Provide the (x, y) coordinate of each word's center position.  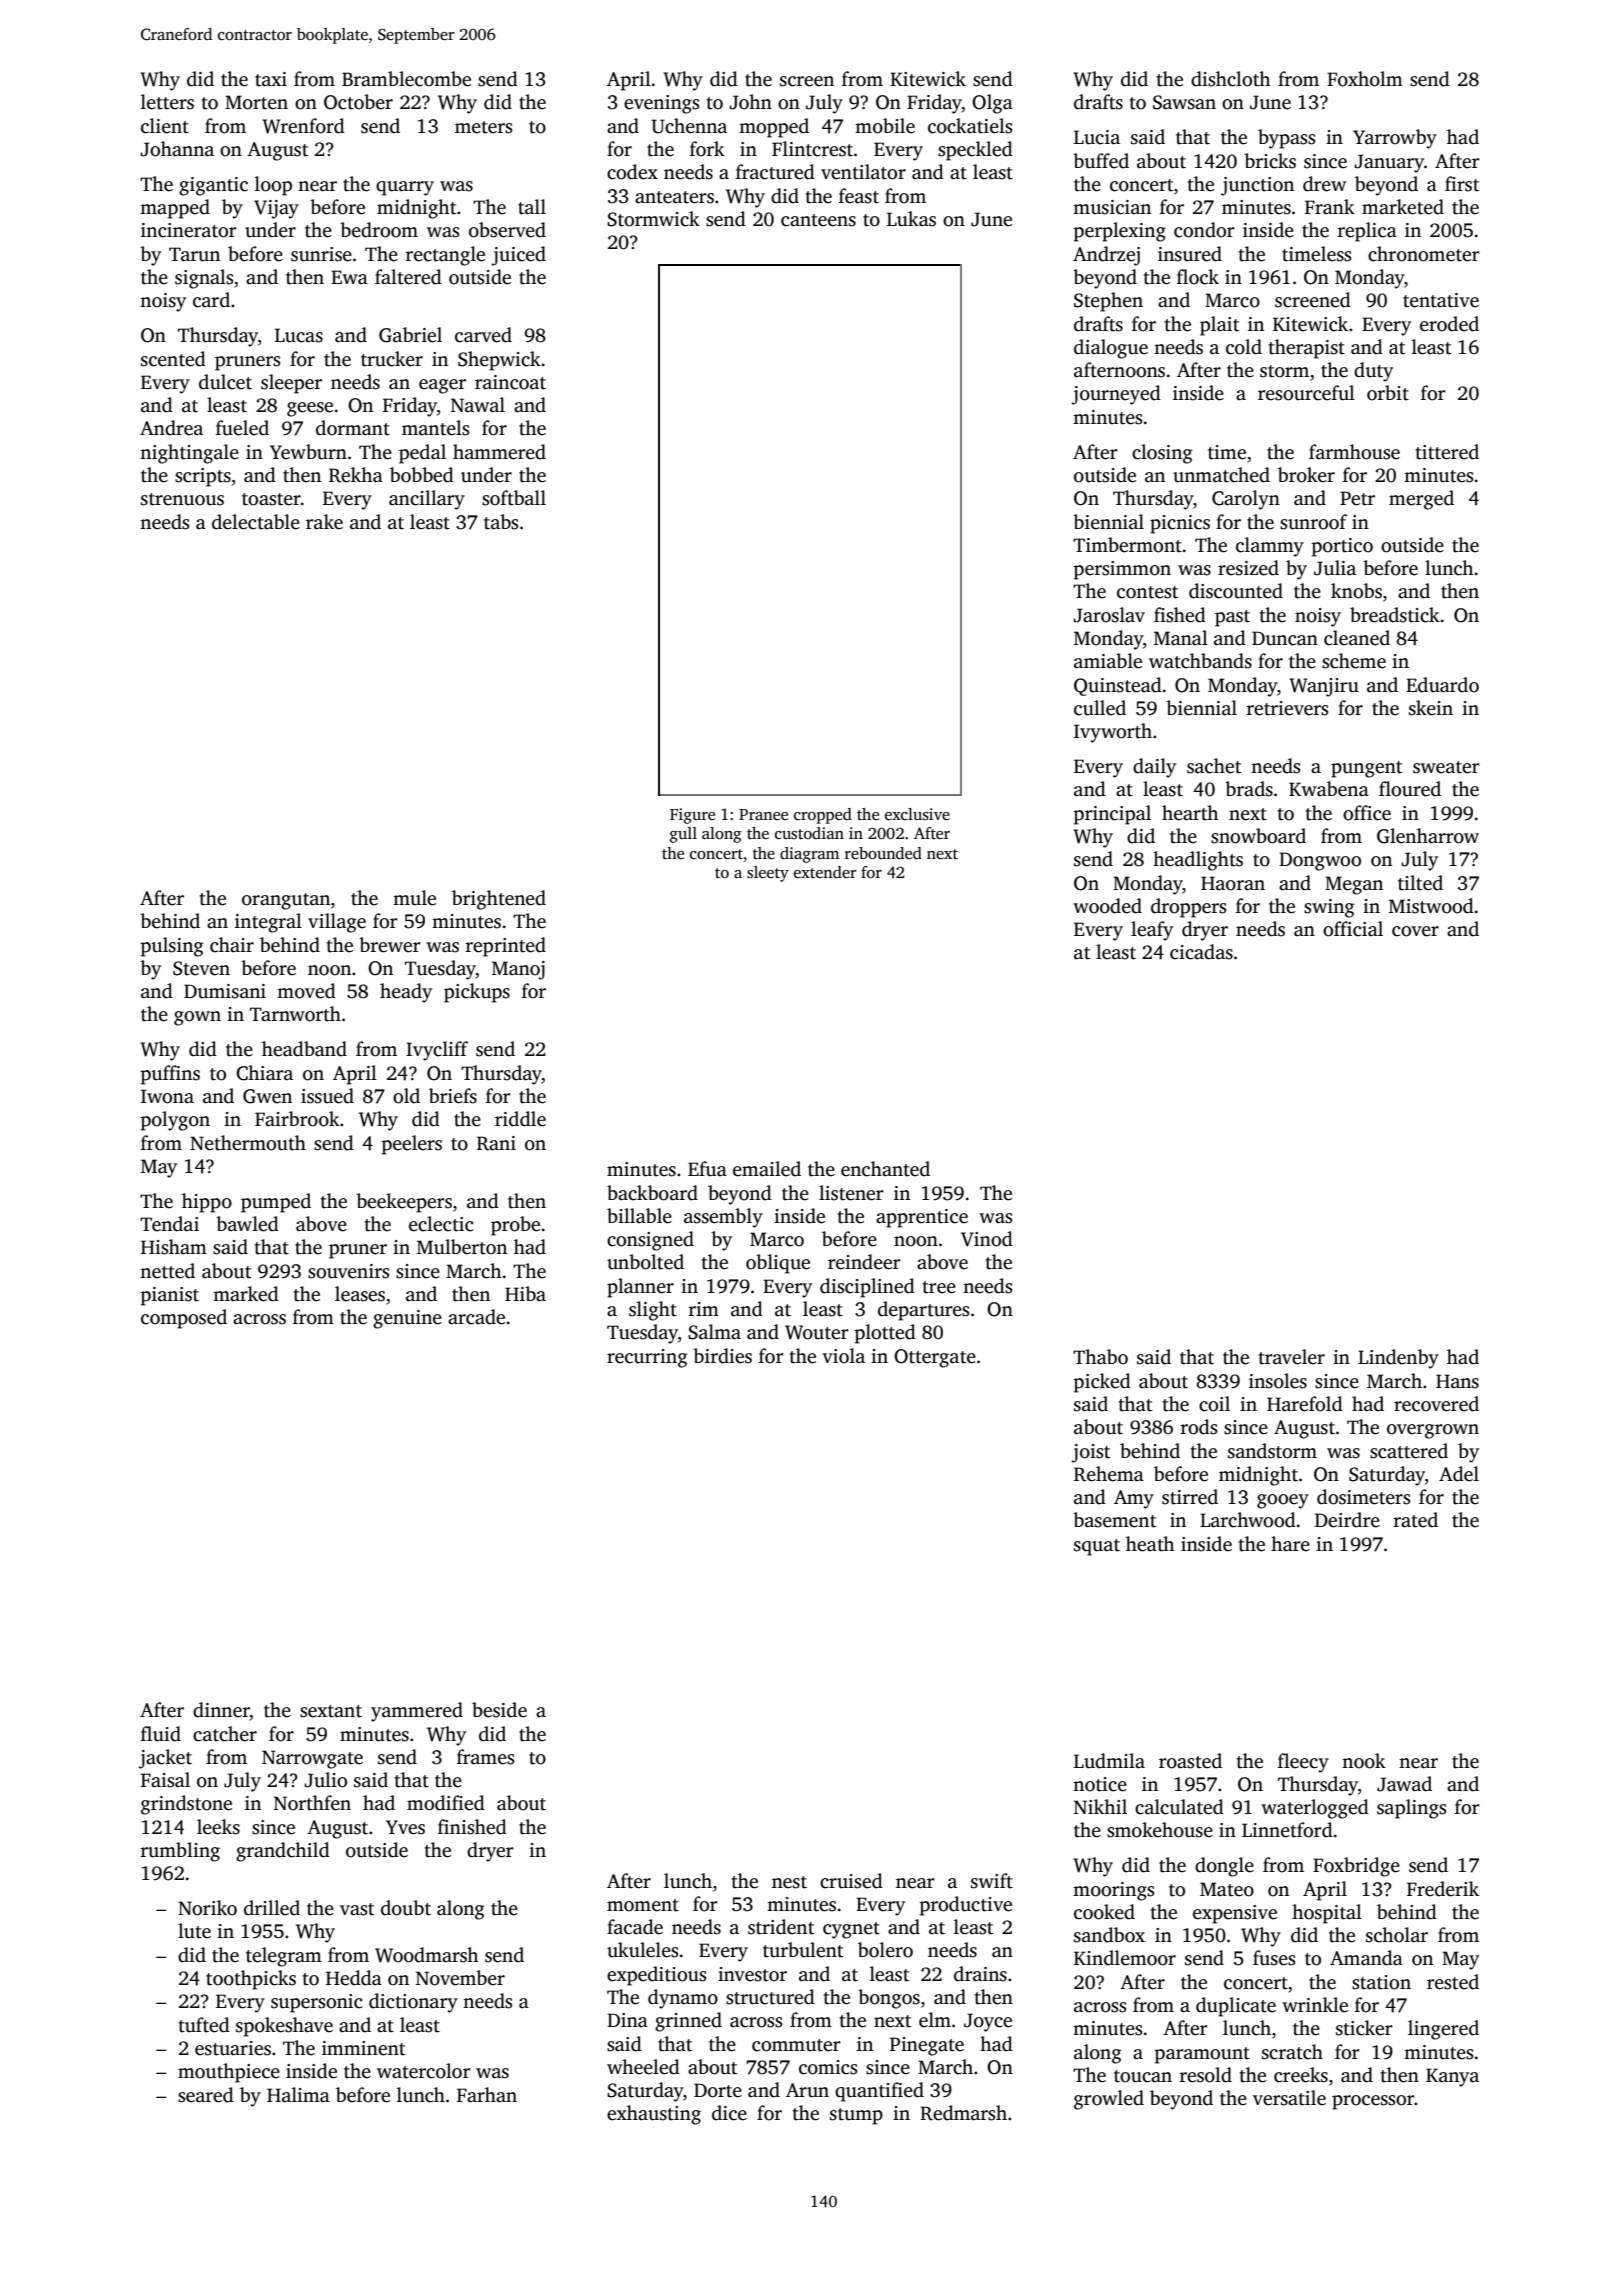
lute (194, 1931)
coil (1214, 1404)
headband (304, 1049)
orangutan (286, 901)
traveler (1292, 1357)
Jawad (1404, 1784)
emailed (767, 1169)
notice (1100, 1784)
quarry (405, 188)
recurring (647, 1358)
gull (683, 835)
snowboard (1258, 836)
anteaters (674, 197)
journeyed (1116, 395)
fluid (161, 1734)
